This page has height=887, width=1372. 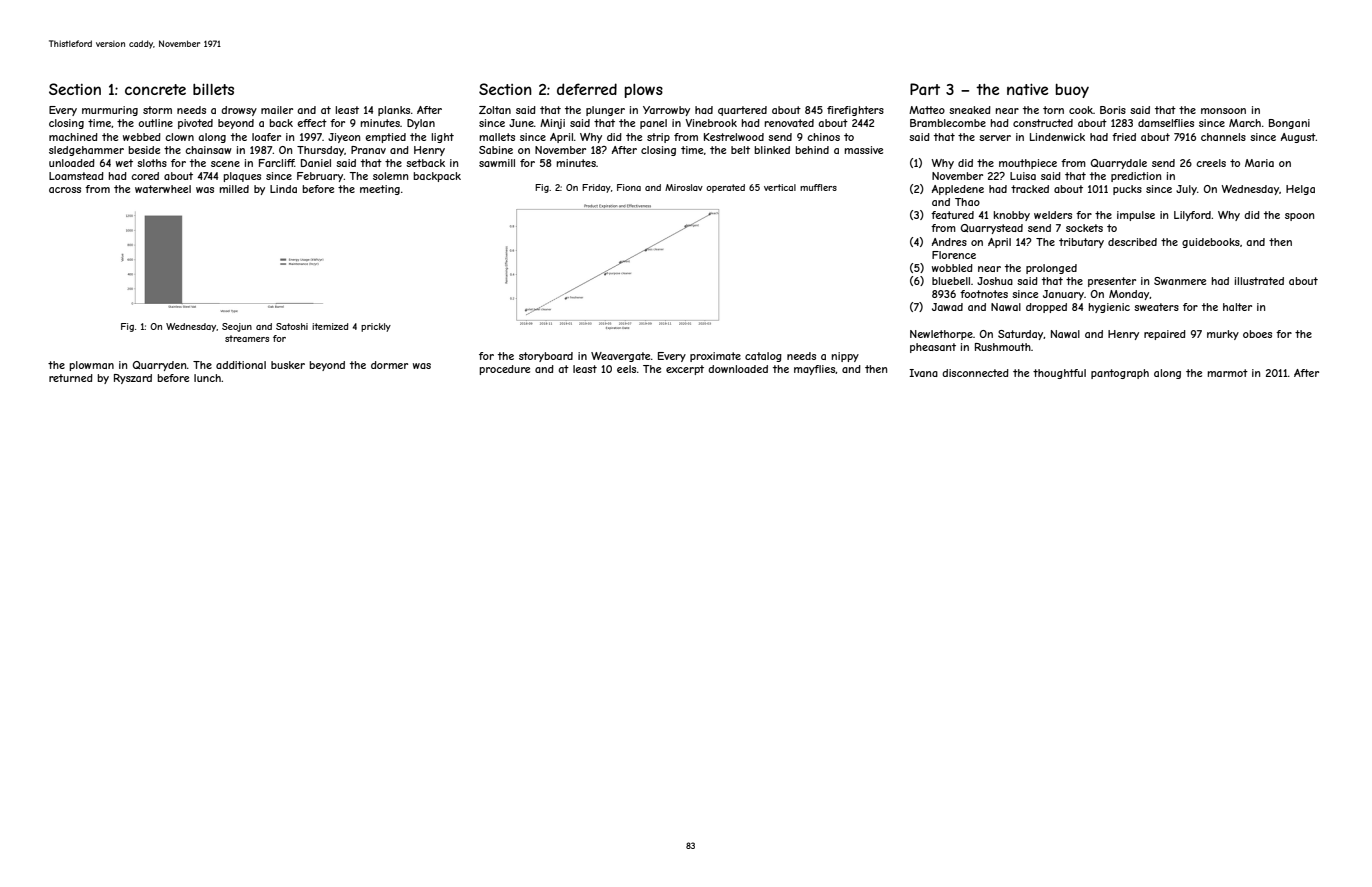 What do you see at coordinates (288, 365) in the page?
I see `busker` at bounding box center [288, 365].
